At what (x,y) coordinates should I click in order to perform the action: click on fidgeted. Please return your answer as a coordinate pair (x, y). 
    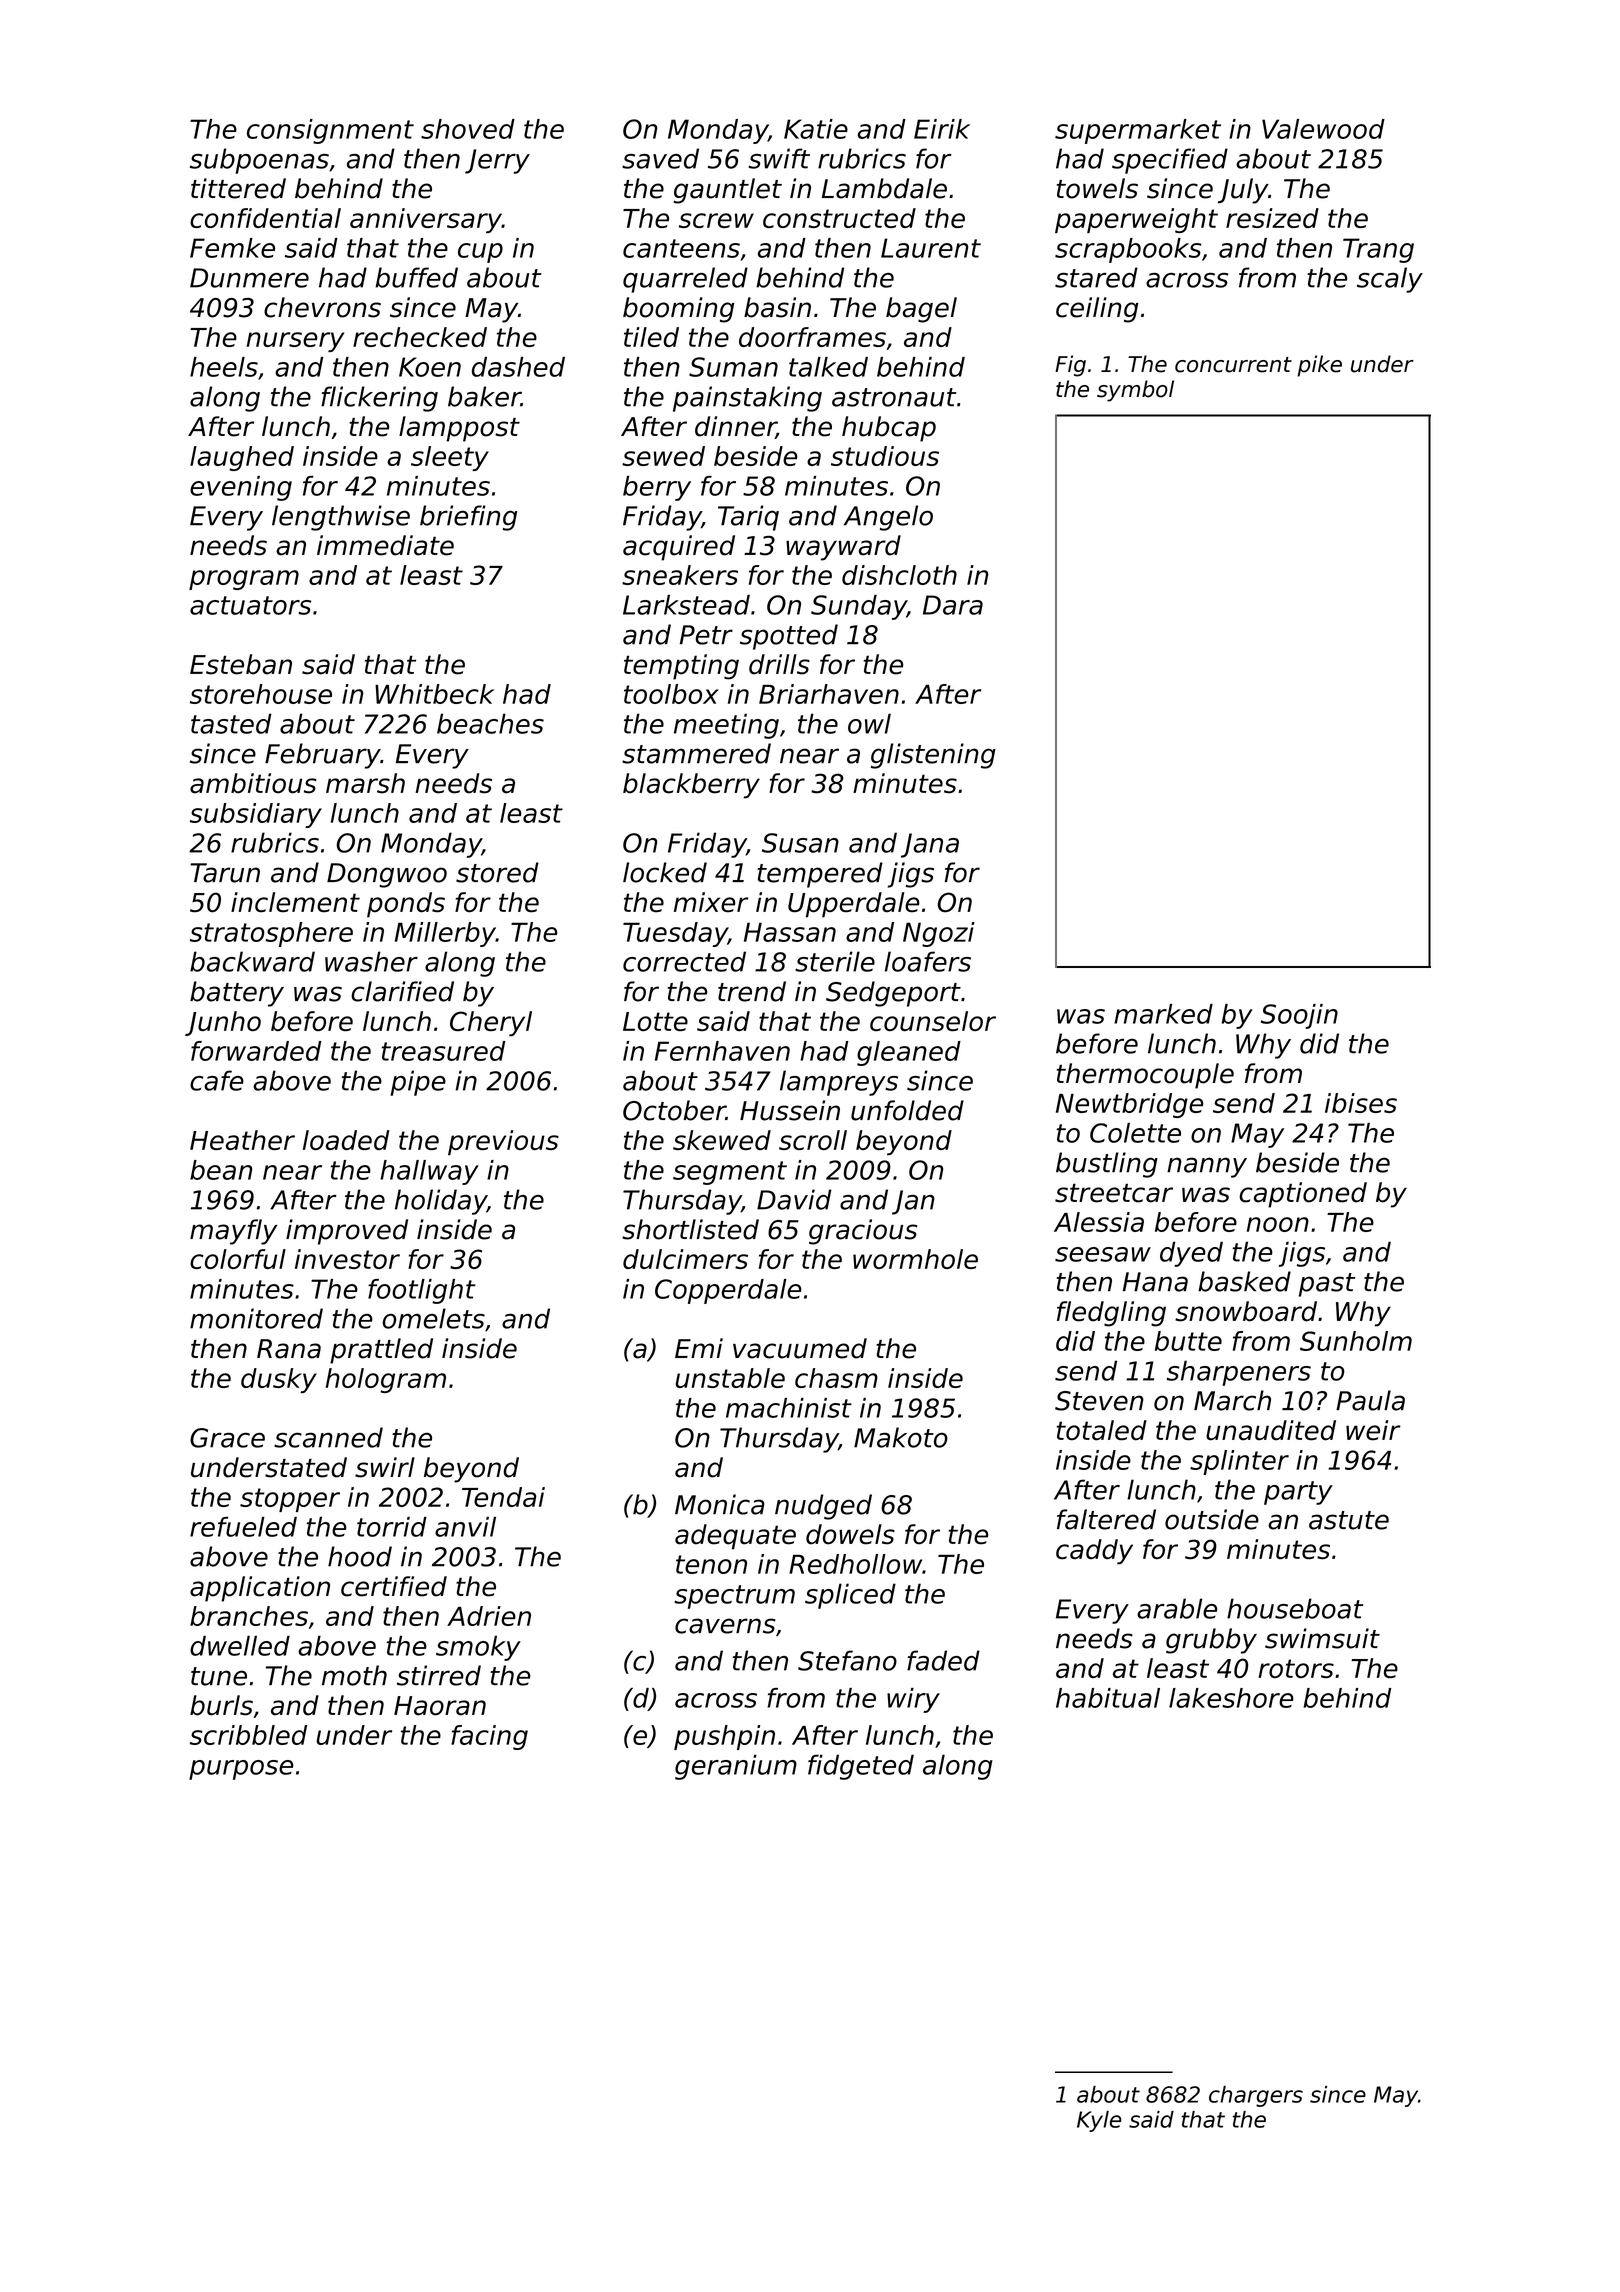
    Looking at the image, I should click on (861, 1767).
